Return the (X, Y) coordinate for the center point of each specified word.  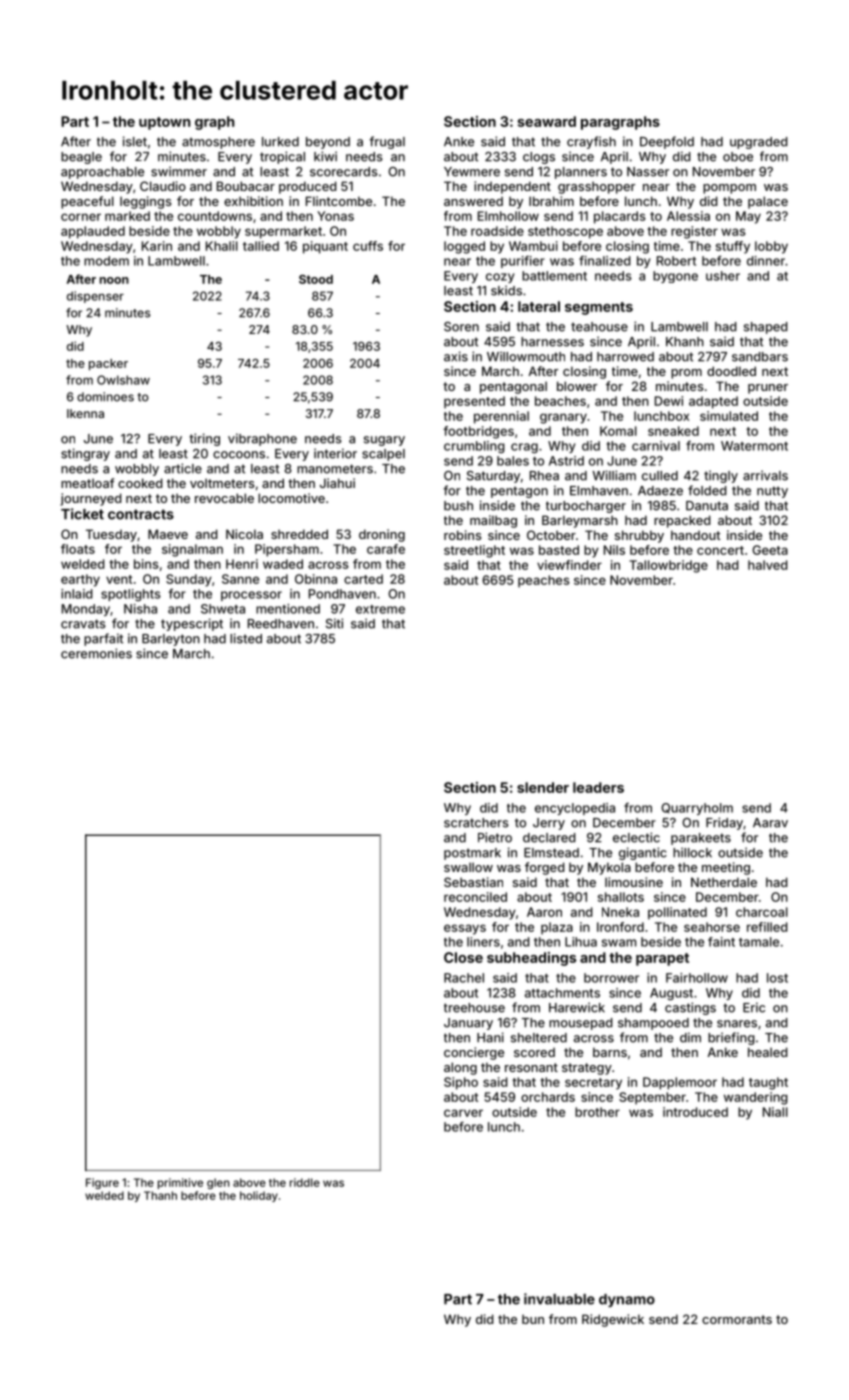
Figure (102, 1183)
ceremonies (96, 653)
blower (577, 386)
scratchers (476, 823)
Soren (461, 327)
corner (81, 217)
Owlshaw (123, 380)
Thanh (160, 1195)
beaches (560, 401)
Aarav (770, 823)
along (460, 1068)
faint (721, 942)
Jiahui (337, 483)
